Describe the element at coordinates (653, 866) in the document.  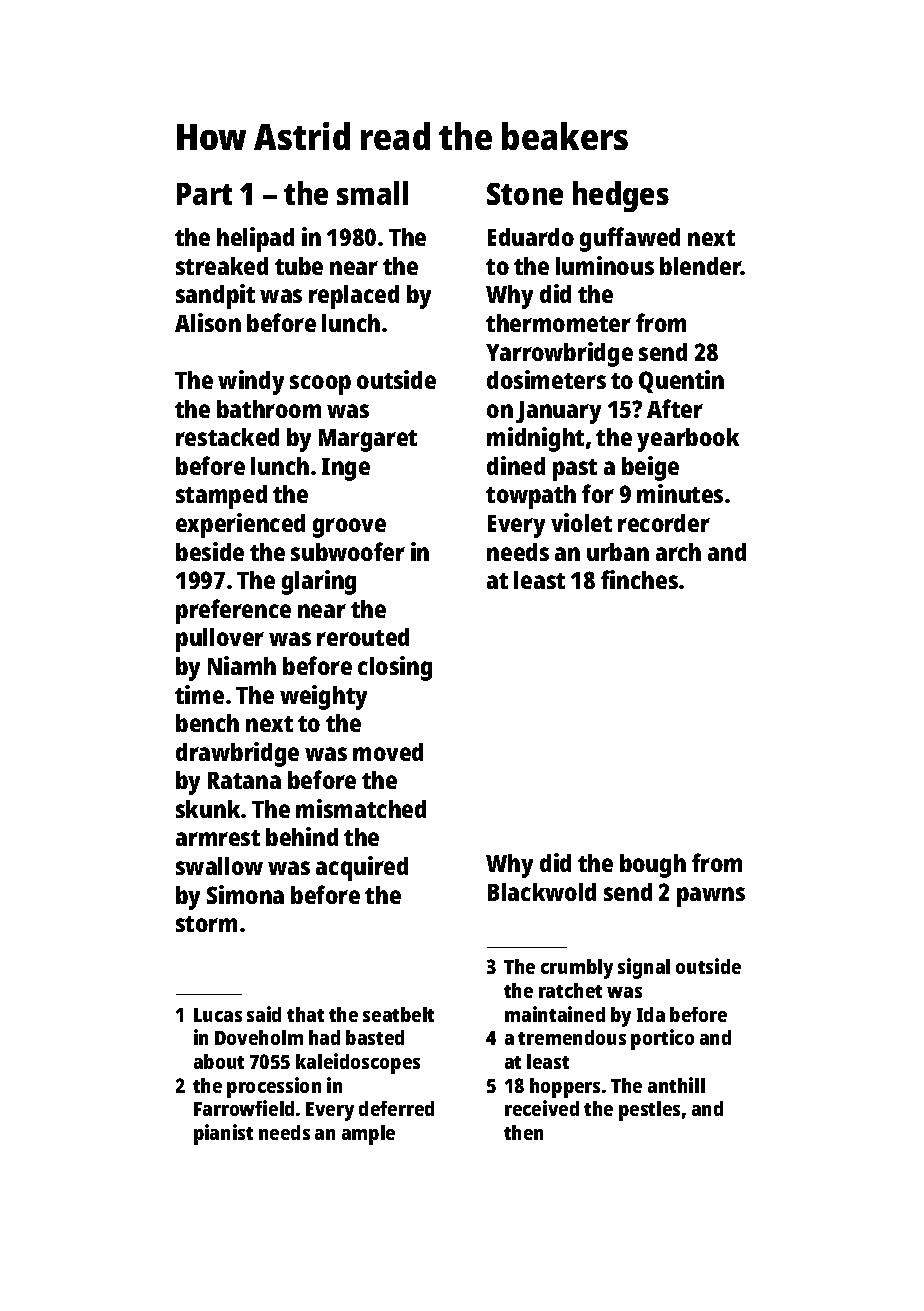
I see `bough` at that location.
